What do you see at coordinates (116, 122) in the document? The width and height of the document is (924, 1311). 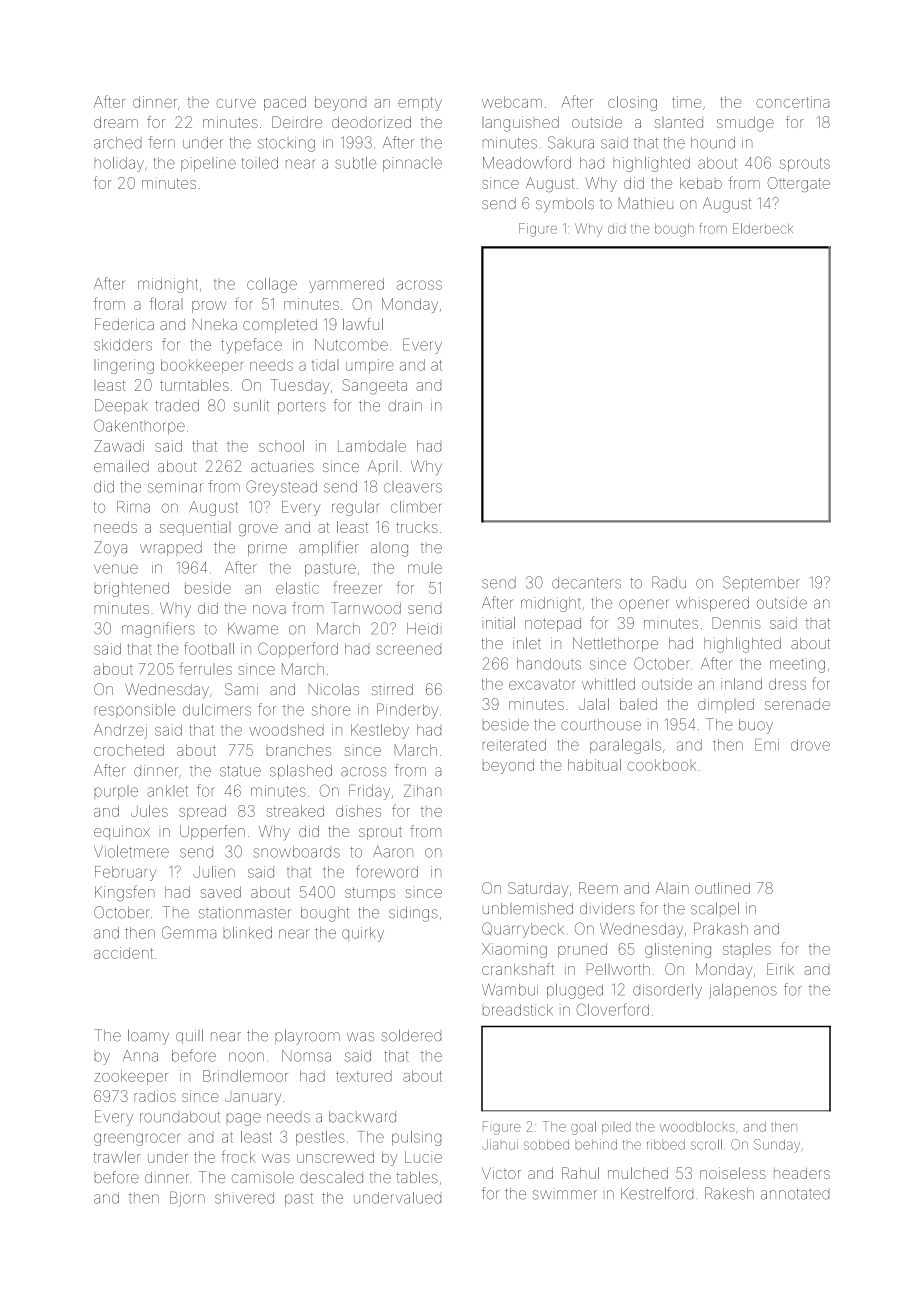 I see `dream` at bounding box center [116, 122].
